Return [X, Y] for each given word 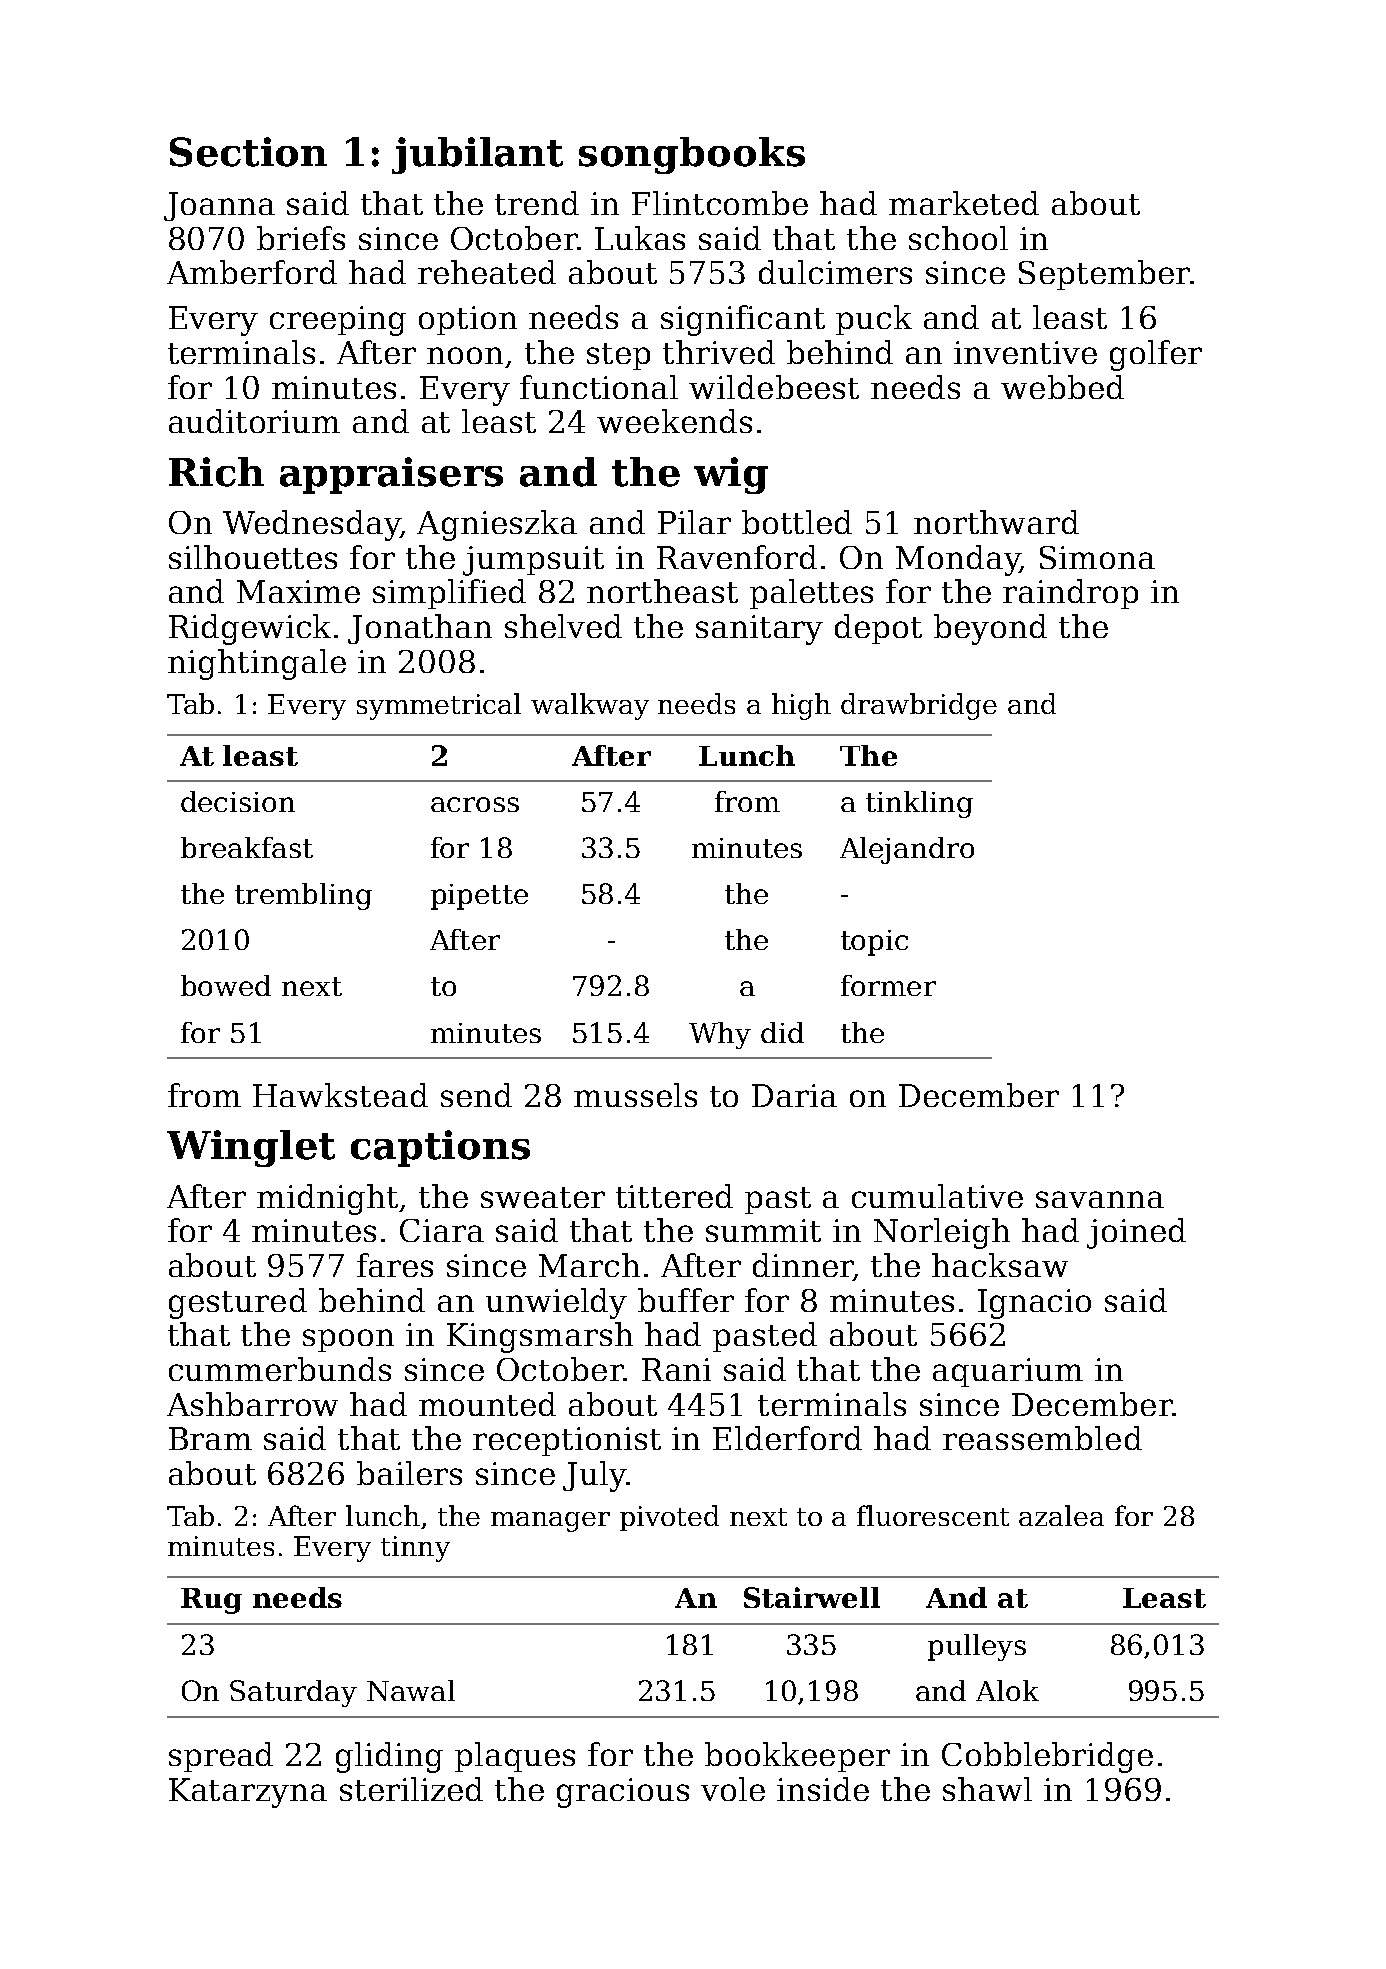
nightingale [257, 664]
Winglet [251, 1148]
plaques [515, 1757]
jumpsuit [533, 561]
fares [395, 1265]
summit [763, 1230]
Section [248, 152]
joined [1136, 1233]
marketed [964, 203]
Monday [958, 560]
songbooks [692, 155]
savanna [1100, 1199]
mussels [635, 1095]
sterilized [411, 1789]
